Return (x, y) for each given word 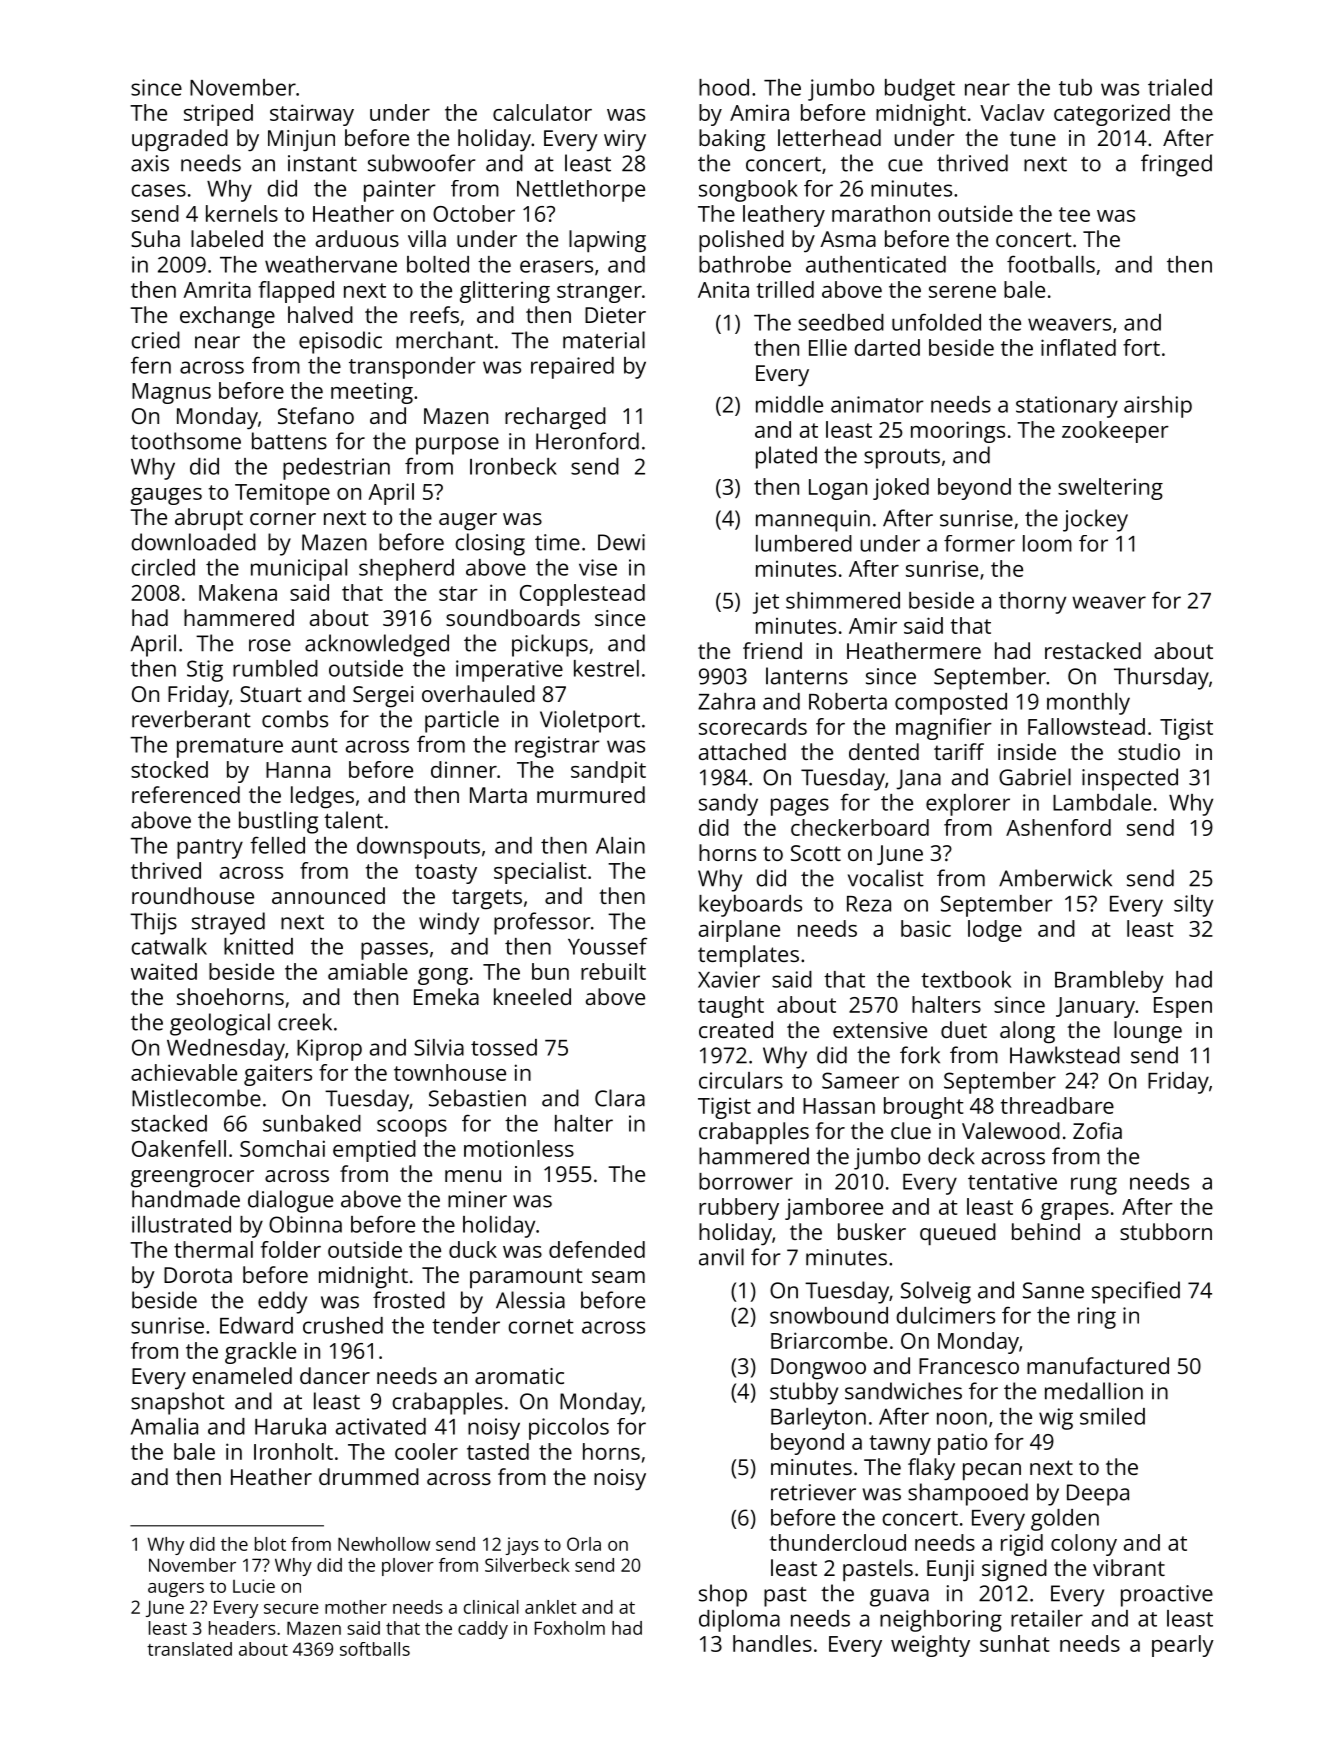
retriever (813, 1492)
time (557, 542)
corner (283, 519)
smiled (1112, 1416)
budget (920, 90)
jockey (1095, 520)
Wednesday (226, 1050)
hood (724, 87)
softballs (375, 1649)
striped (218, 115)
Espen (1183, 1007)
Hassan (839, 1106)
